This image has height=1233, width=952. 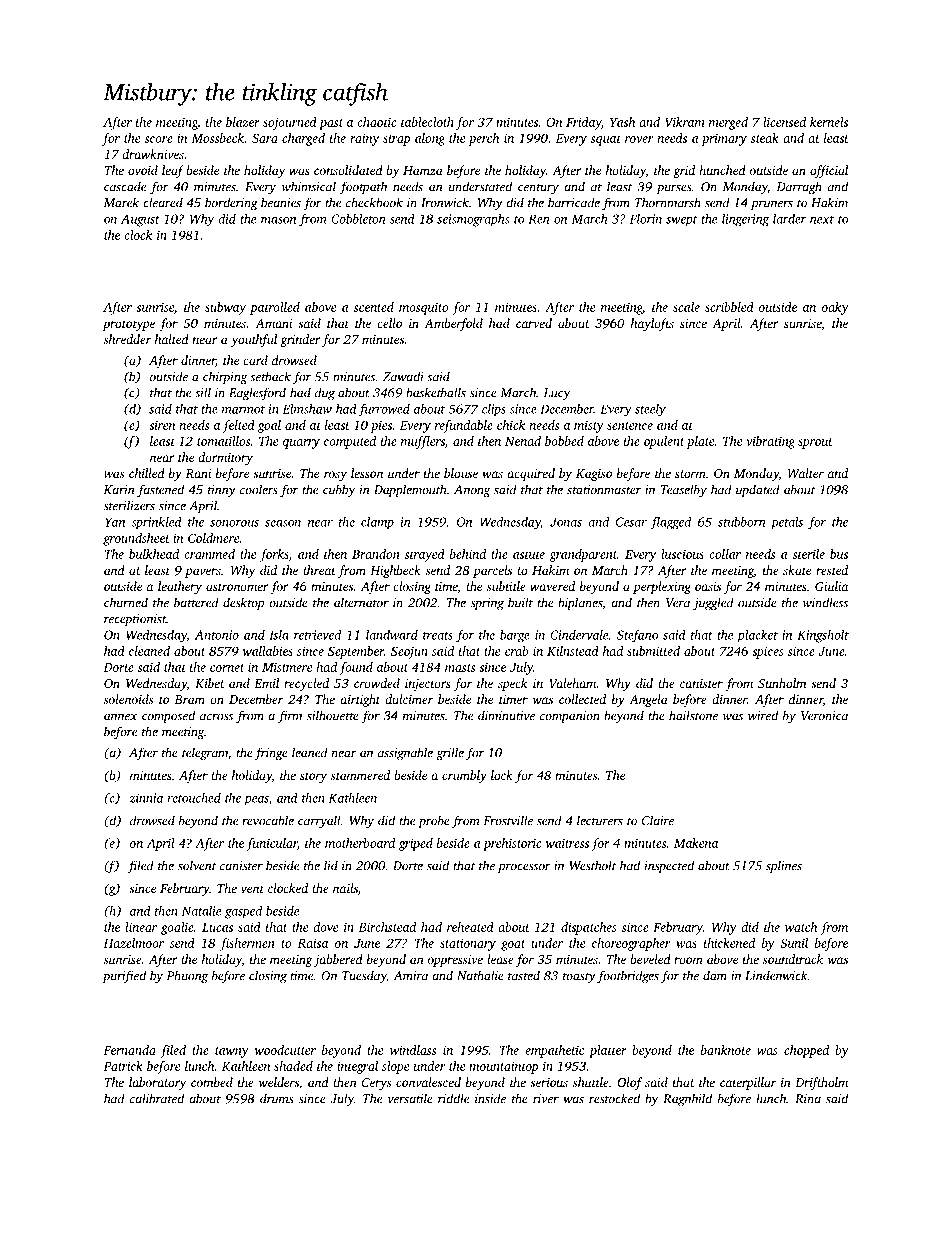 I want to click on century, so click(x=538, y=189).
